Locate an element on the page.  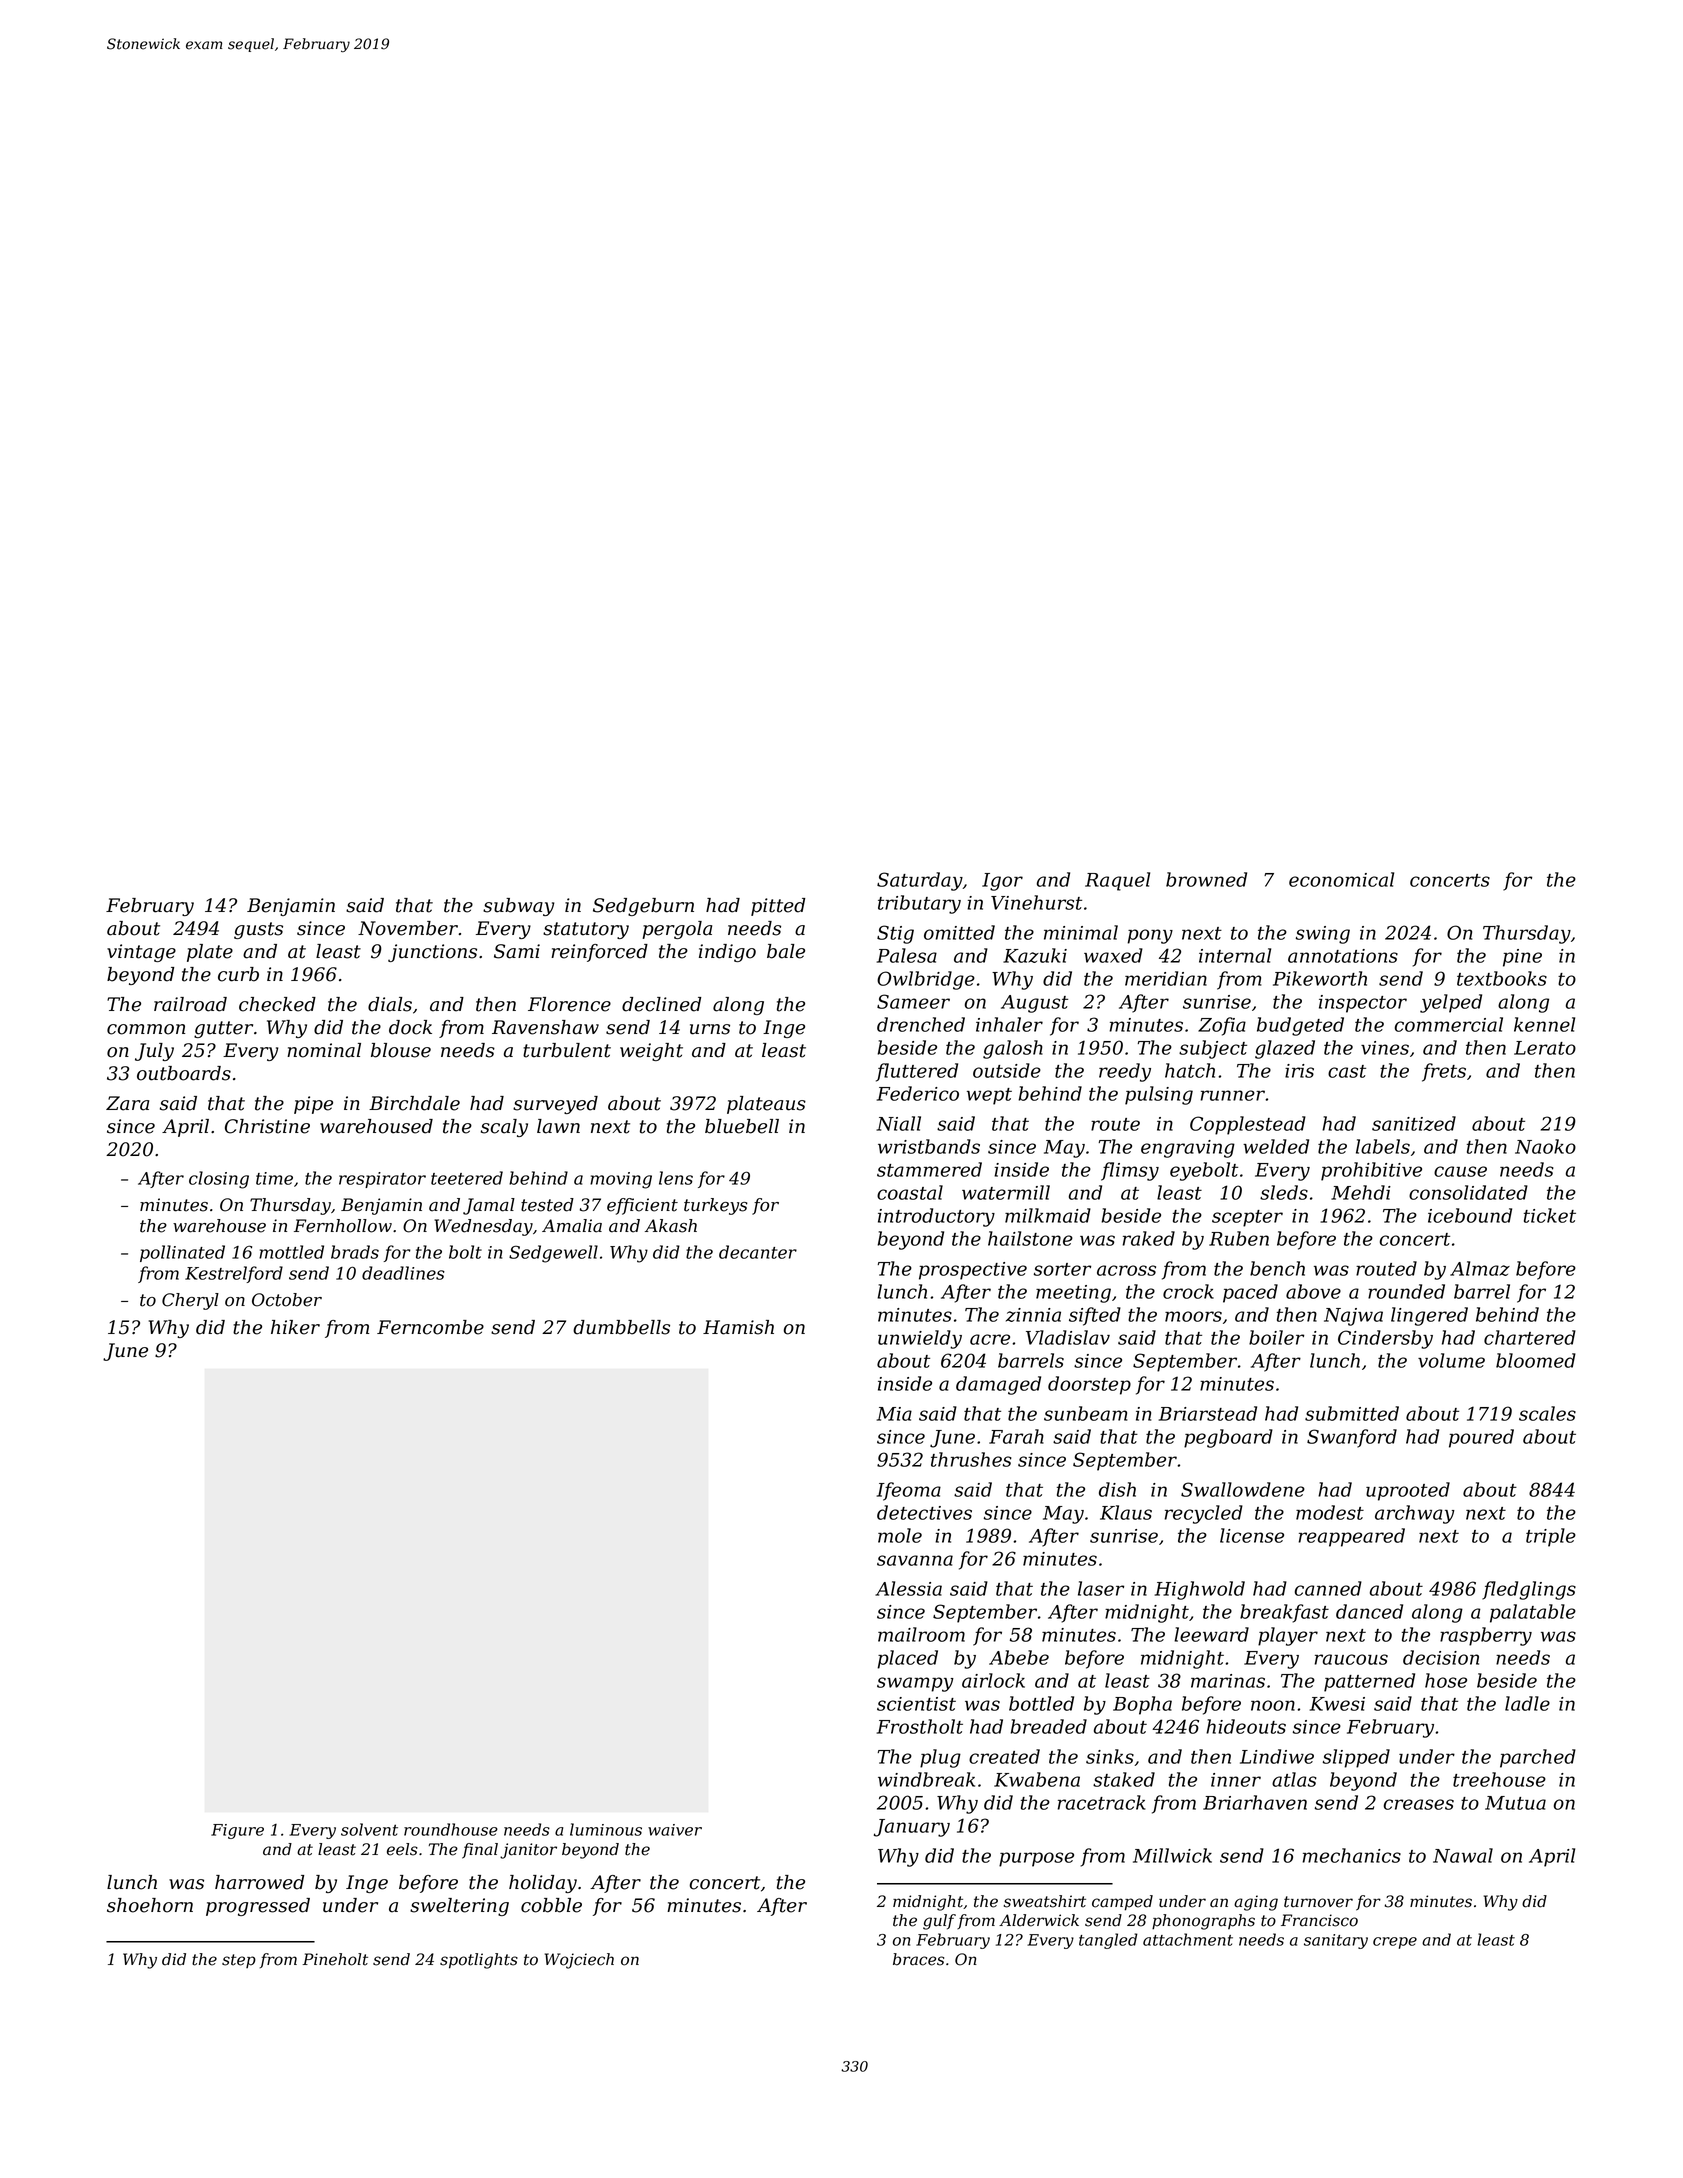
Lindiwe is located at coordinates (1277, 1756).
